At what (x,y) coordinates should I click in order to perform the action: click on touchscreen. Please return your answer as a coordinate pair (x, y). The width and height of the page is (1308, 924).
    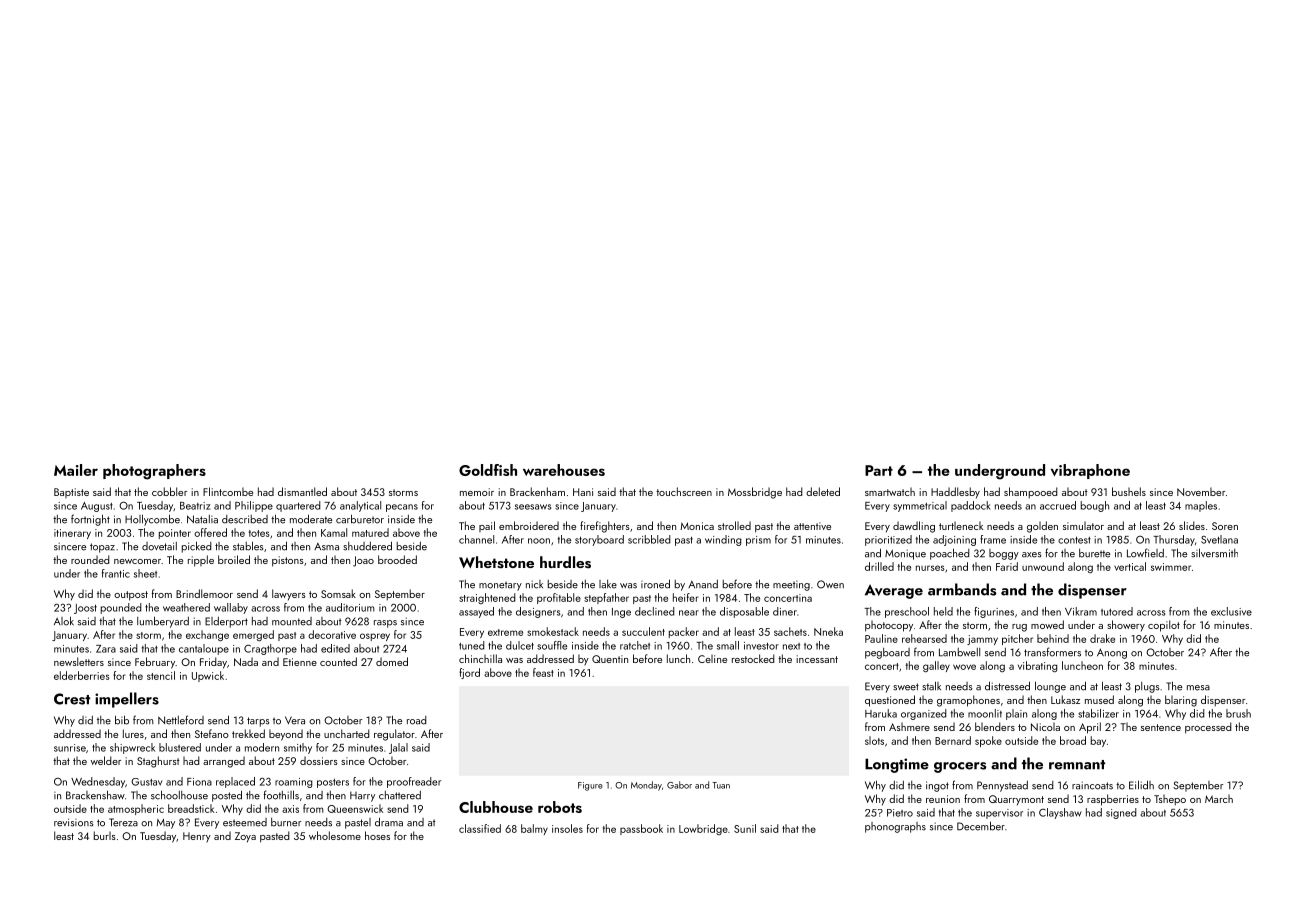
    Looking at the image, I should click on (684, 491).
